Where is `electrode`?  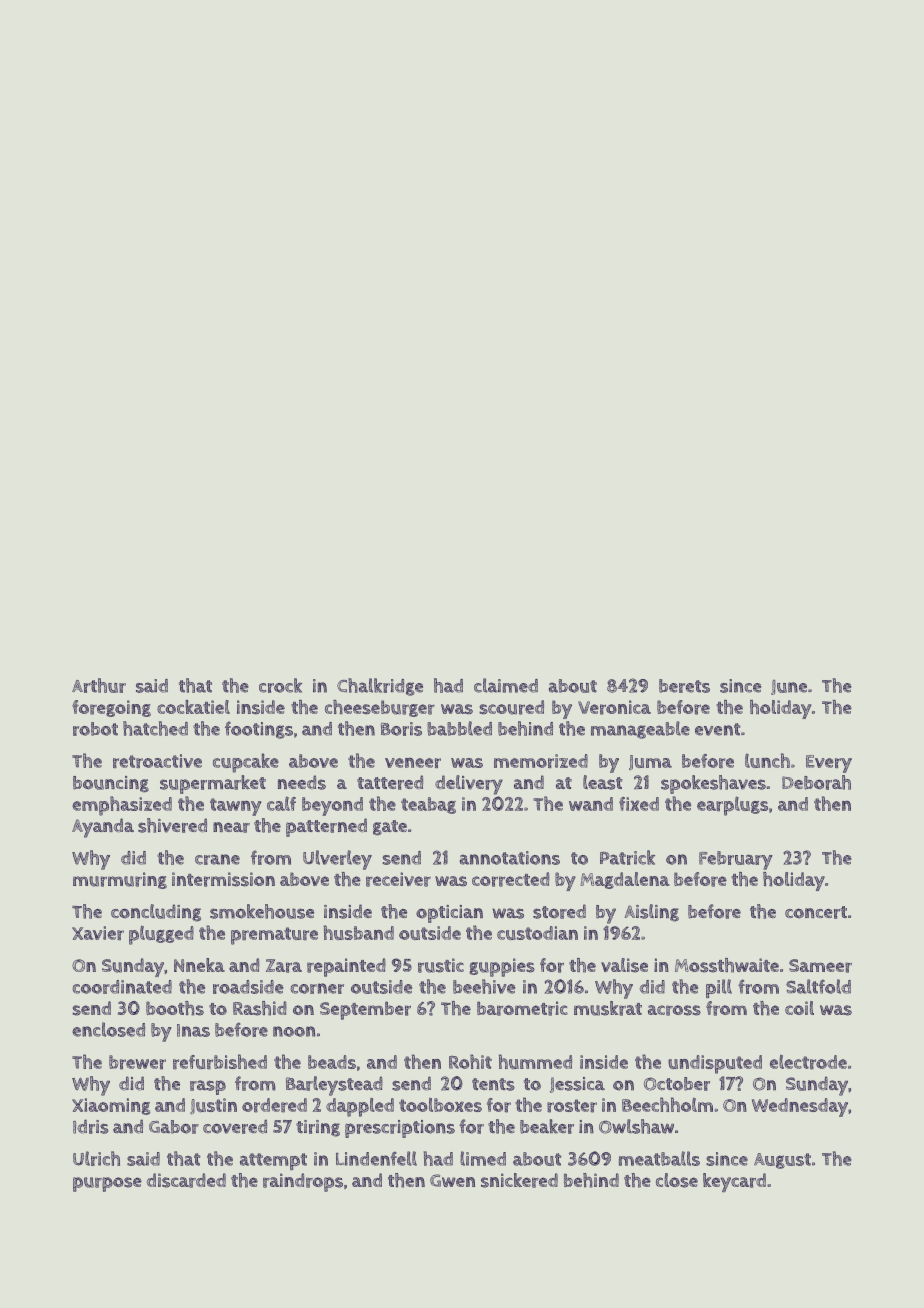
electrode is located at coordinates (808, 1062).
